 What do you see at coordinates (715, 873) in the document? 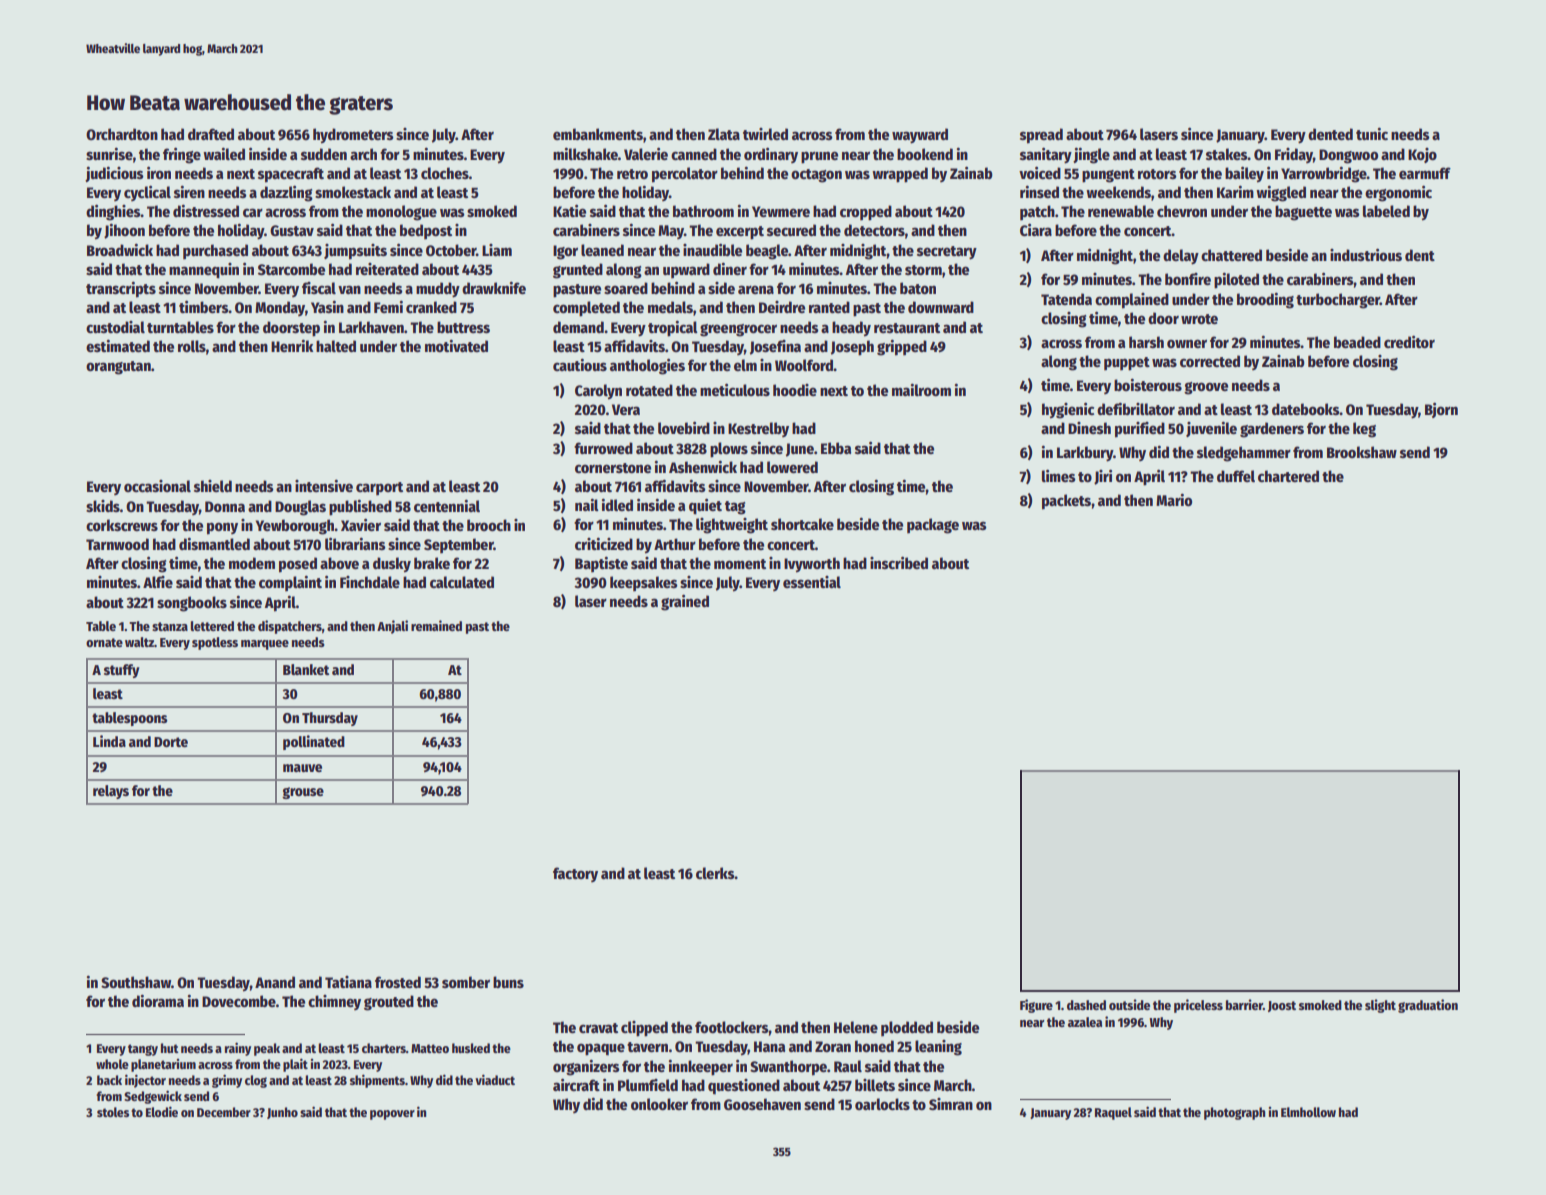
I see `clerks` at bounding box center [715, 873].
